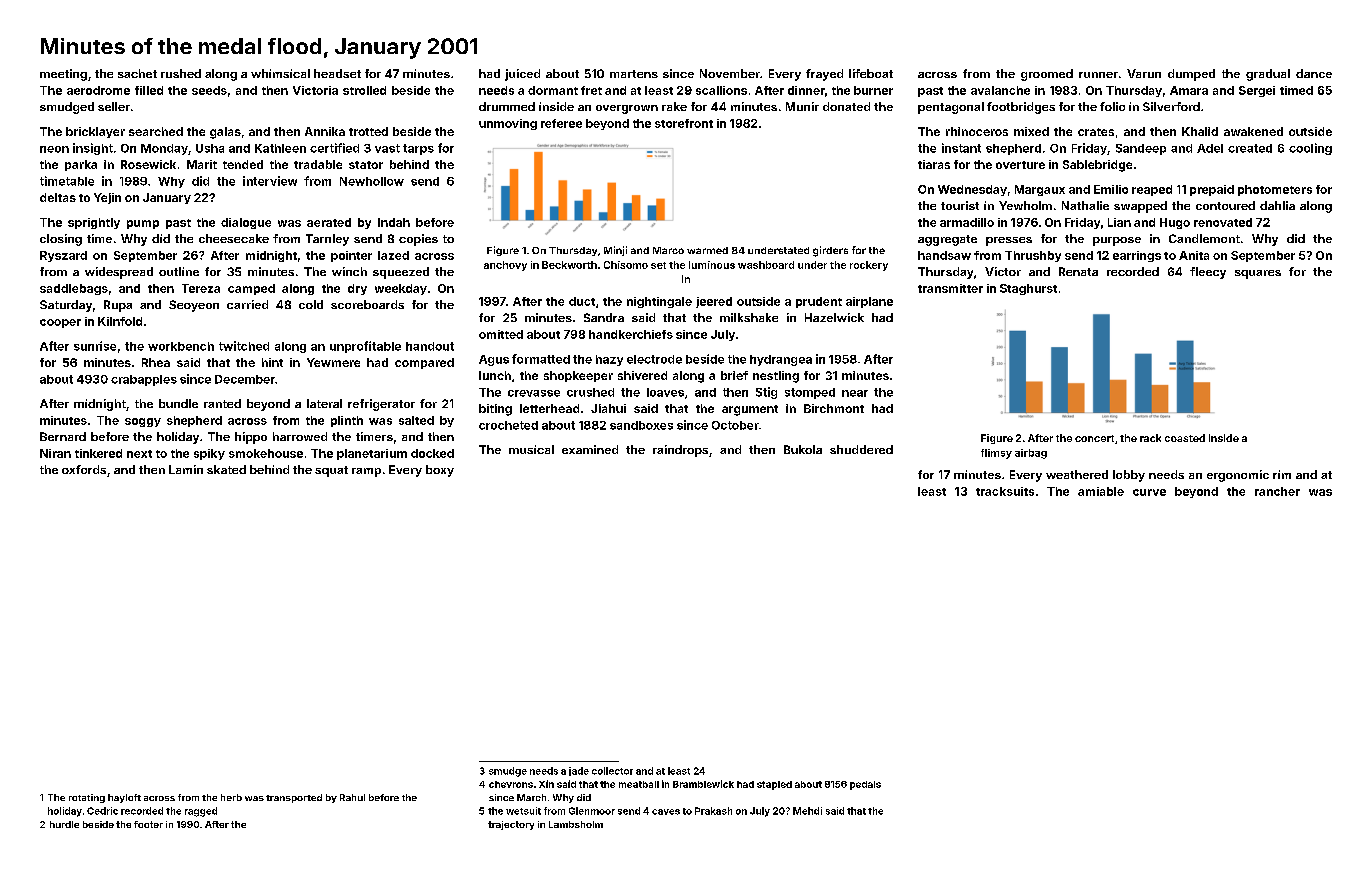  What do you see at coordinates (707, 250) in the screenshot?
I see `warmed` at bounding box center [707, 250].
